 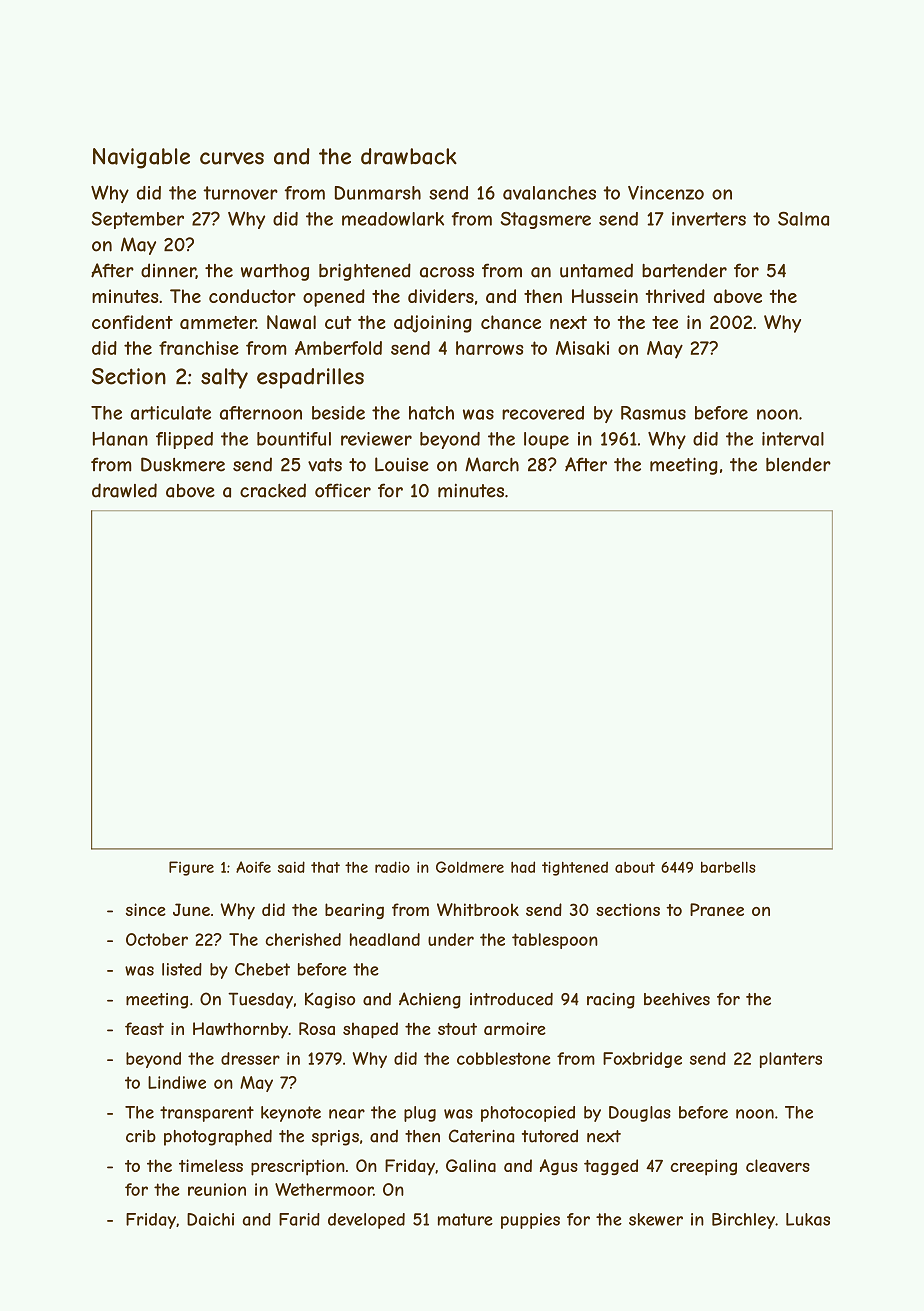 I want to click on March, so click(x=492, y=464).
